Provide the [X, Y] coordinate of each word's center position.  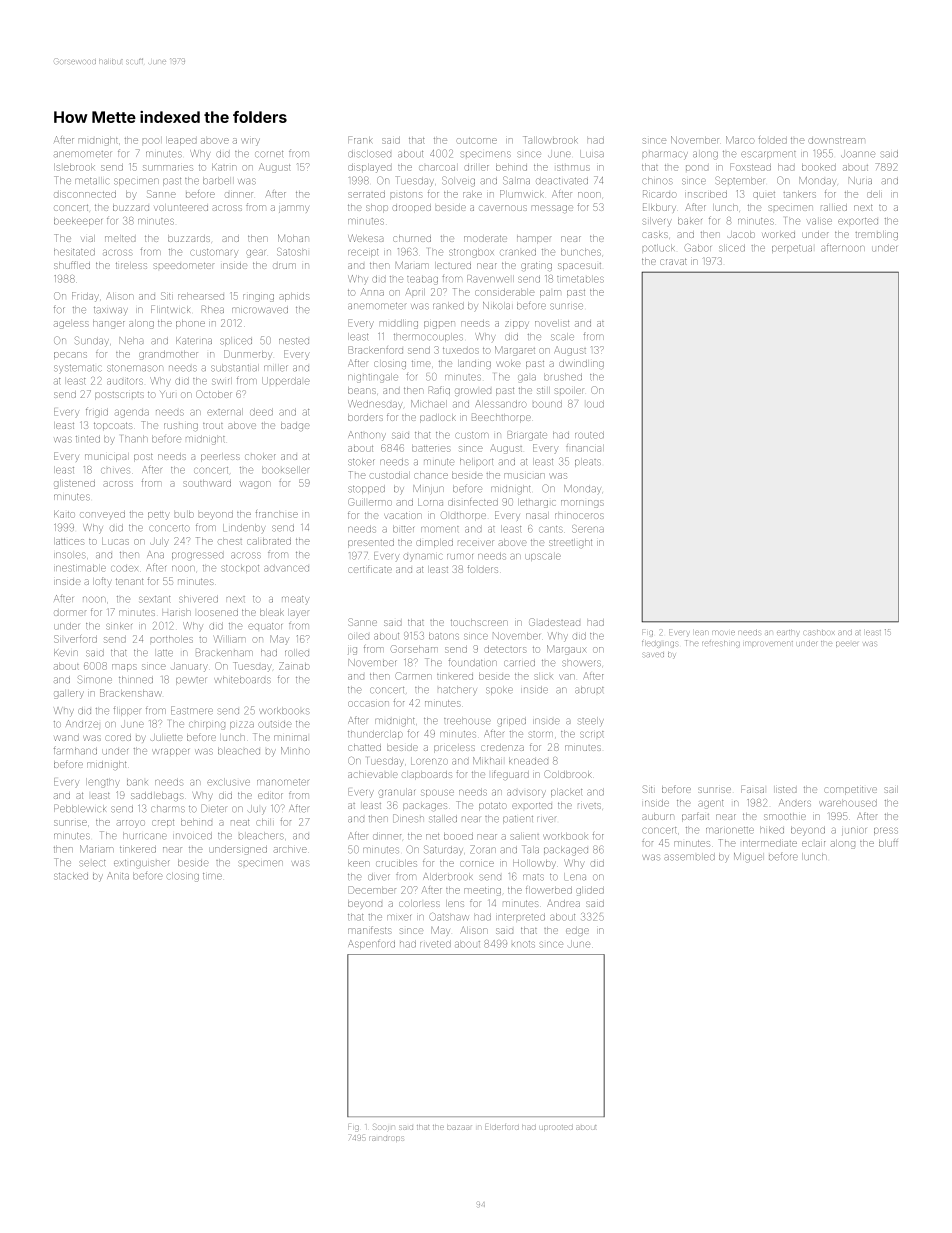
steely [591, 721]
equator [265, 626]
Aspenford [371, 944]
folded [773, 140]
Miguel [748, 857]
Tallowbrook [550, 140]
